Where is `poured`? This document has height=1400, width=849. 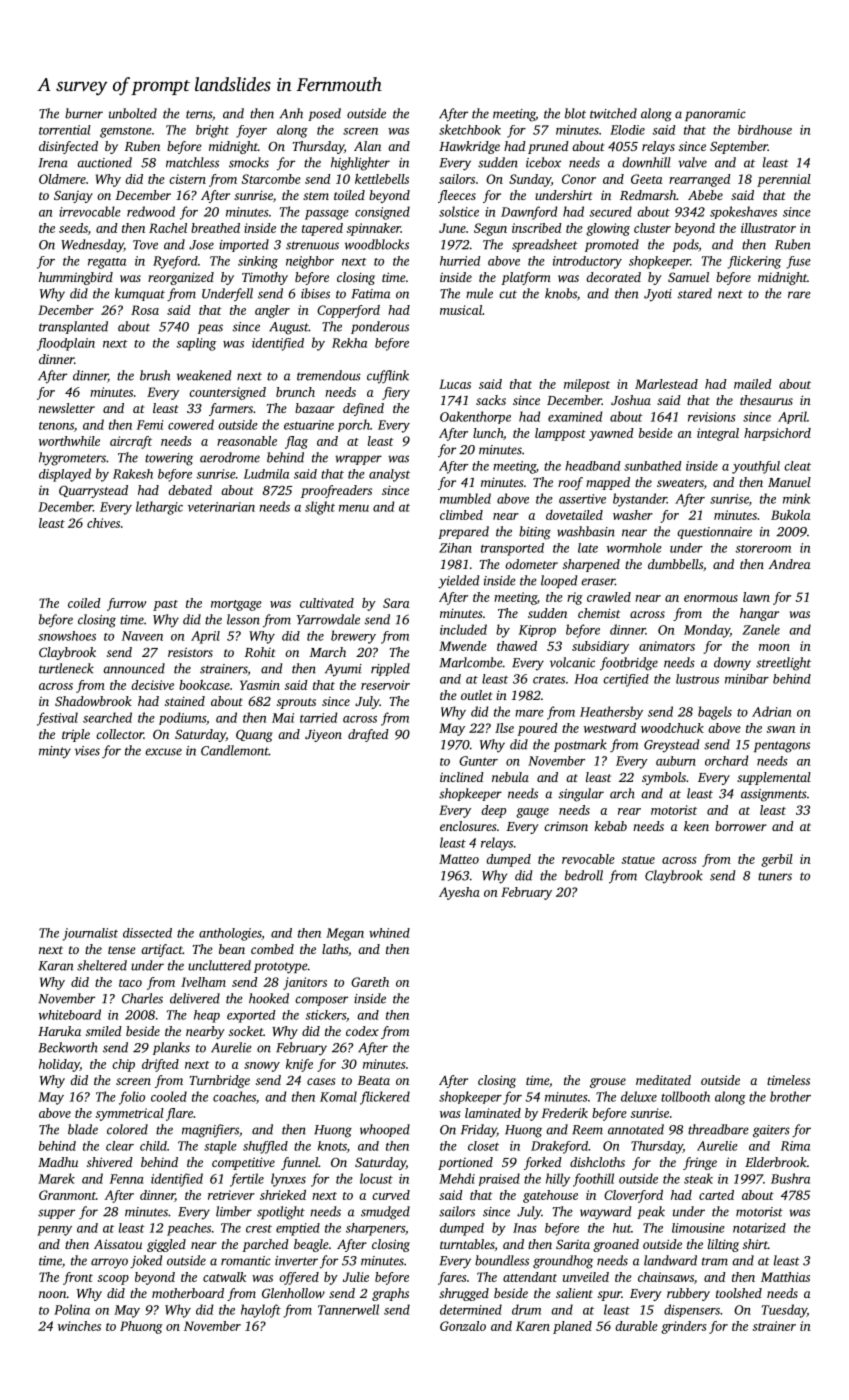 poured is located at coordinates (537, 729).
